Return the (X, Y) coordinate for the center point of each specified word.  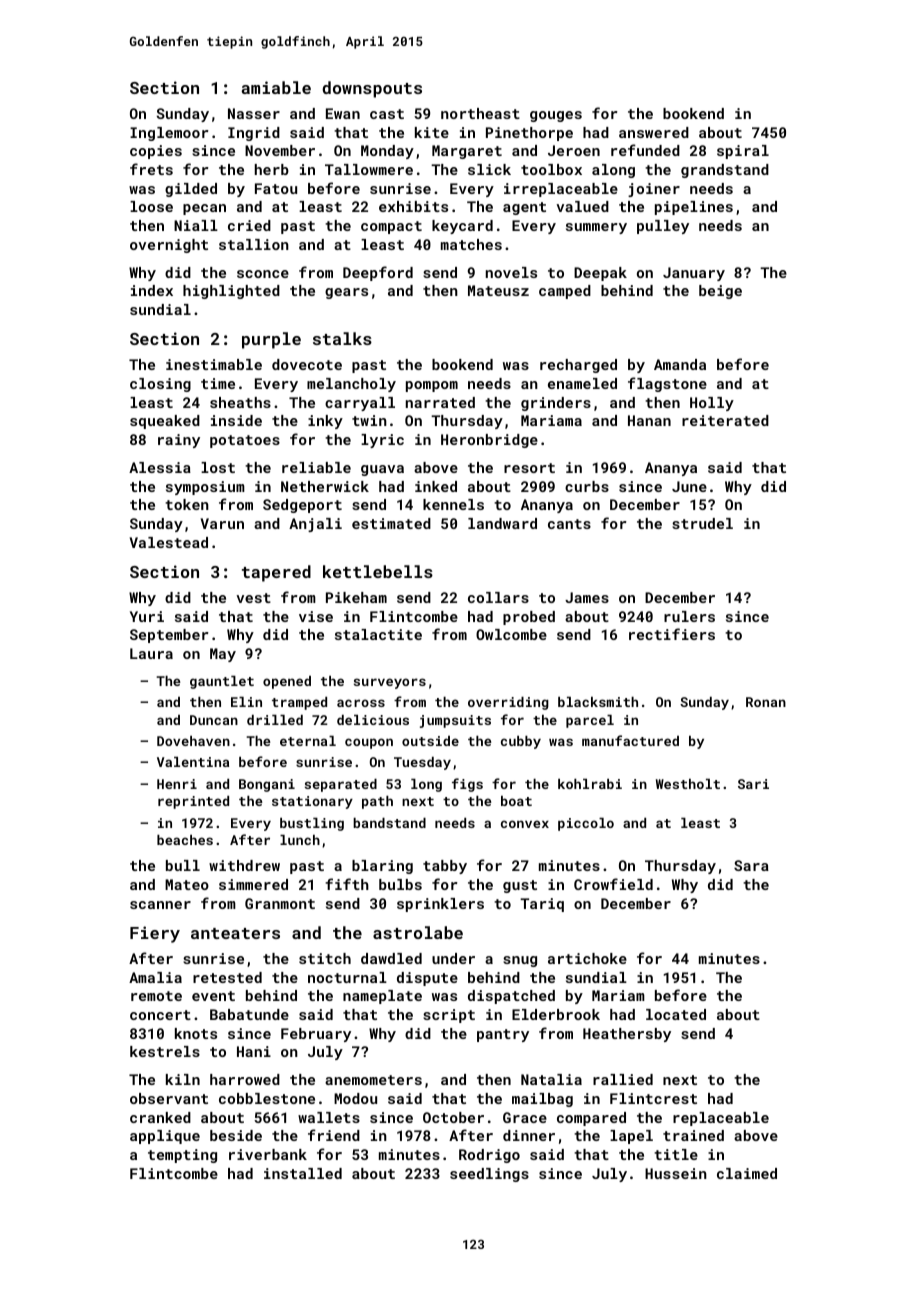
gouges (556, 116)
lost (218, 467)
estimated (391, 523)
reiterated (725, 420)
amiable (276, 87)
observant (169, 1098)
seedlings (489, 1175)
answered (654, 132)
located (676, 1014)
